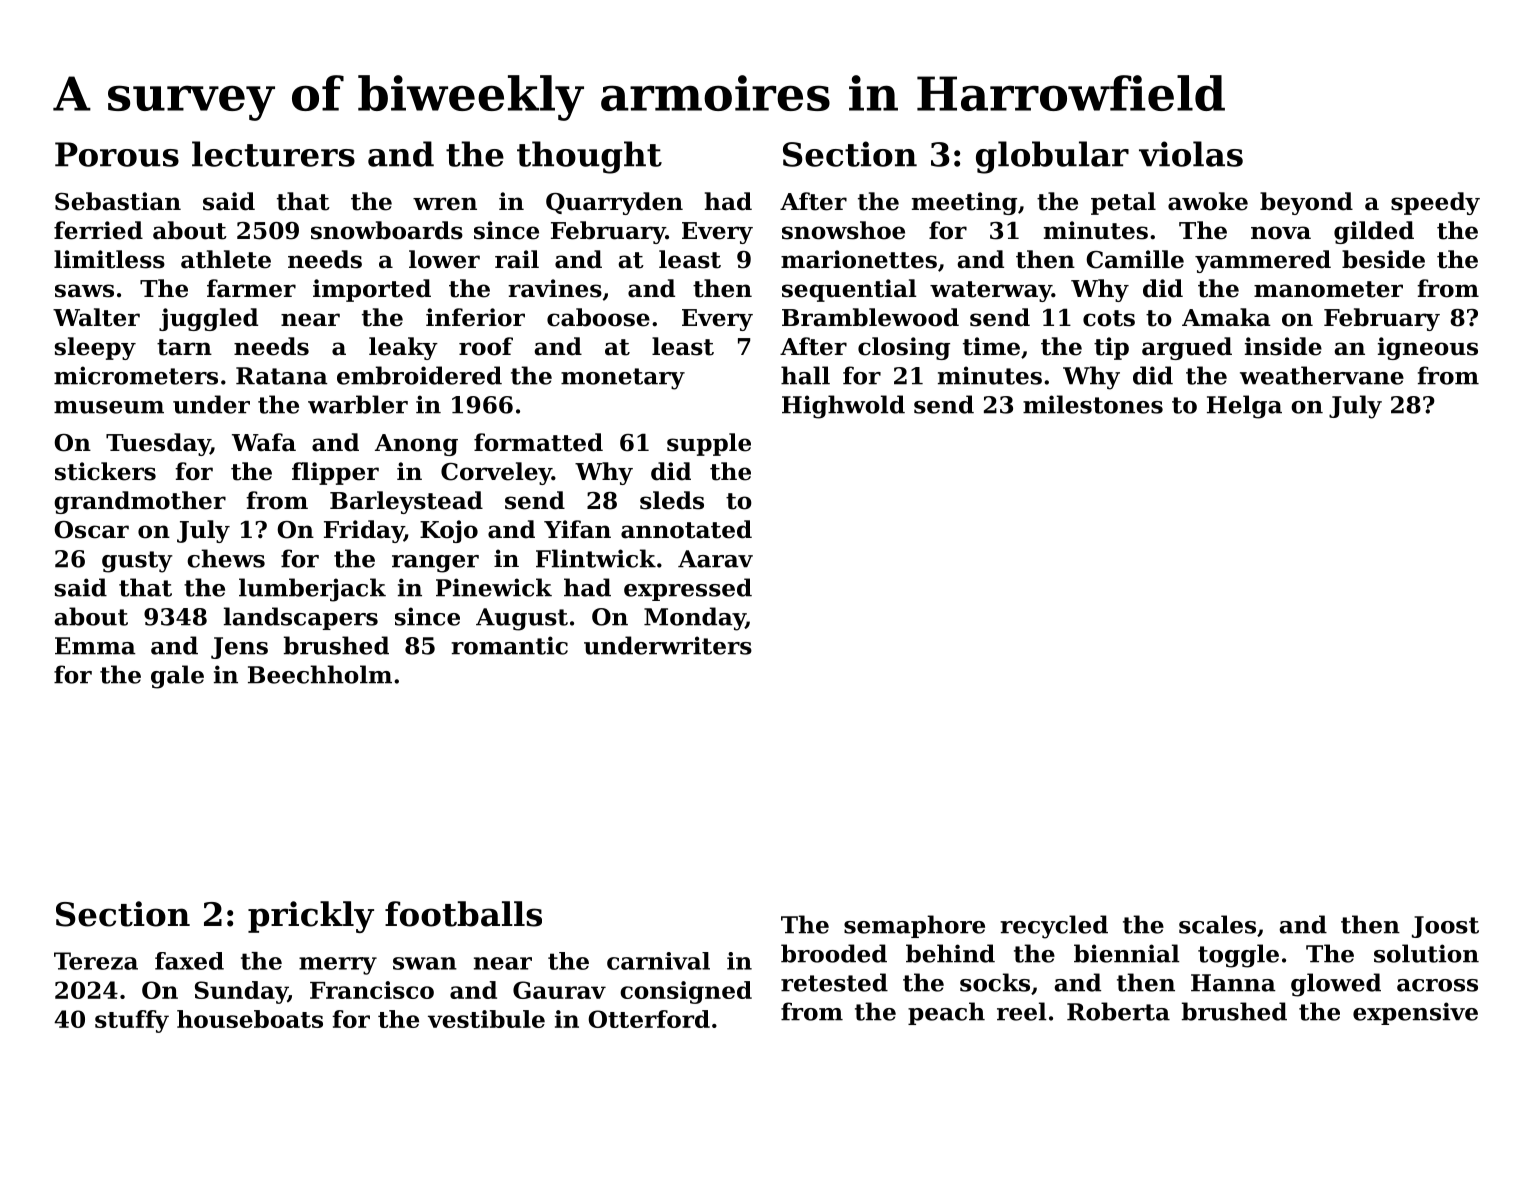 This document has width=1533, height=1185. What do you see at coordinates (208, 319) in the document?
I see `juggled` at bounding box center [208, 319].
